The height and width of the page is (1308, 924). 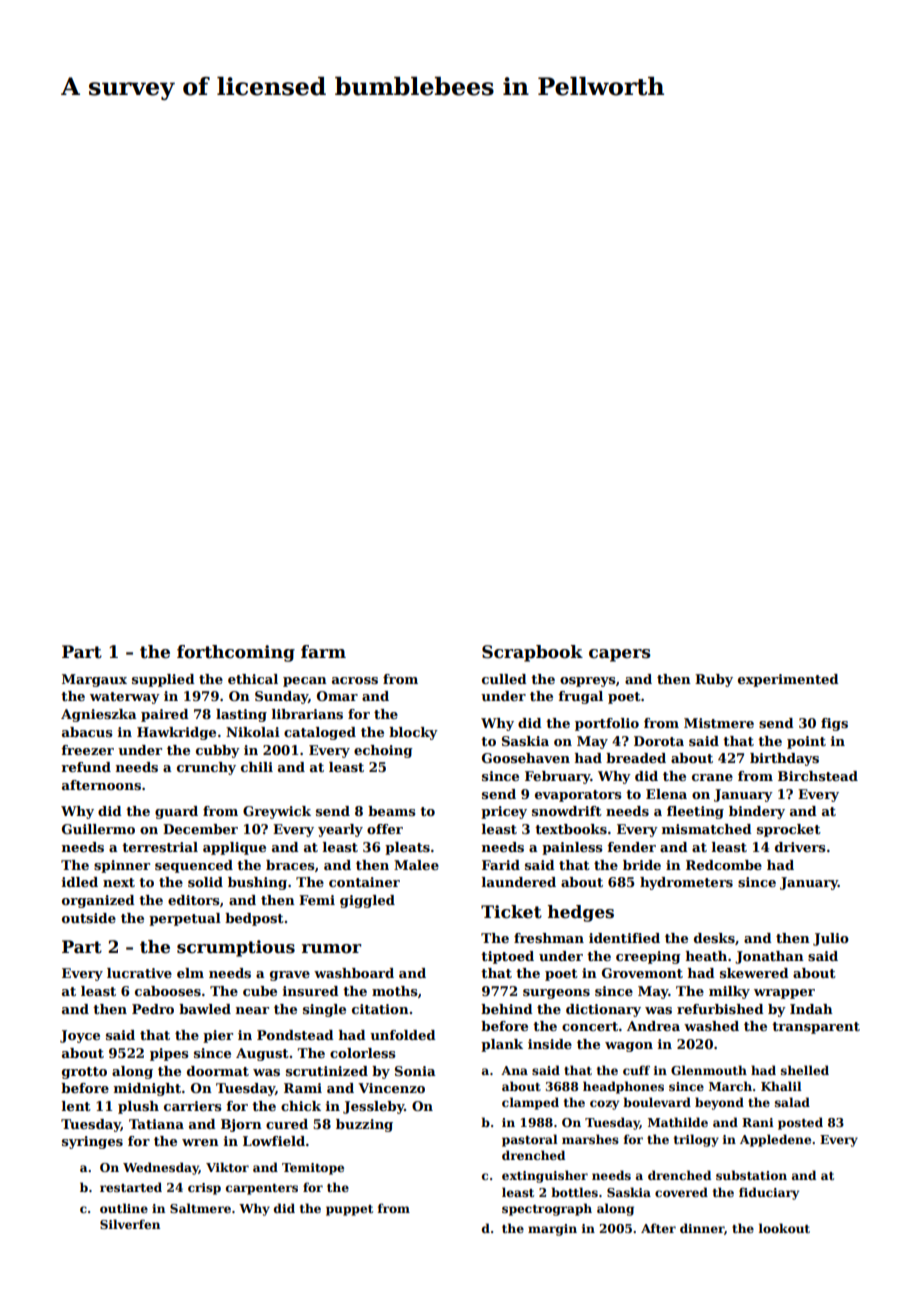 What do you see at coordinates (550, 1044) in the page?
I see `inside` at bounding box center [550, 1044].
